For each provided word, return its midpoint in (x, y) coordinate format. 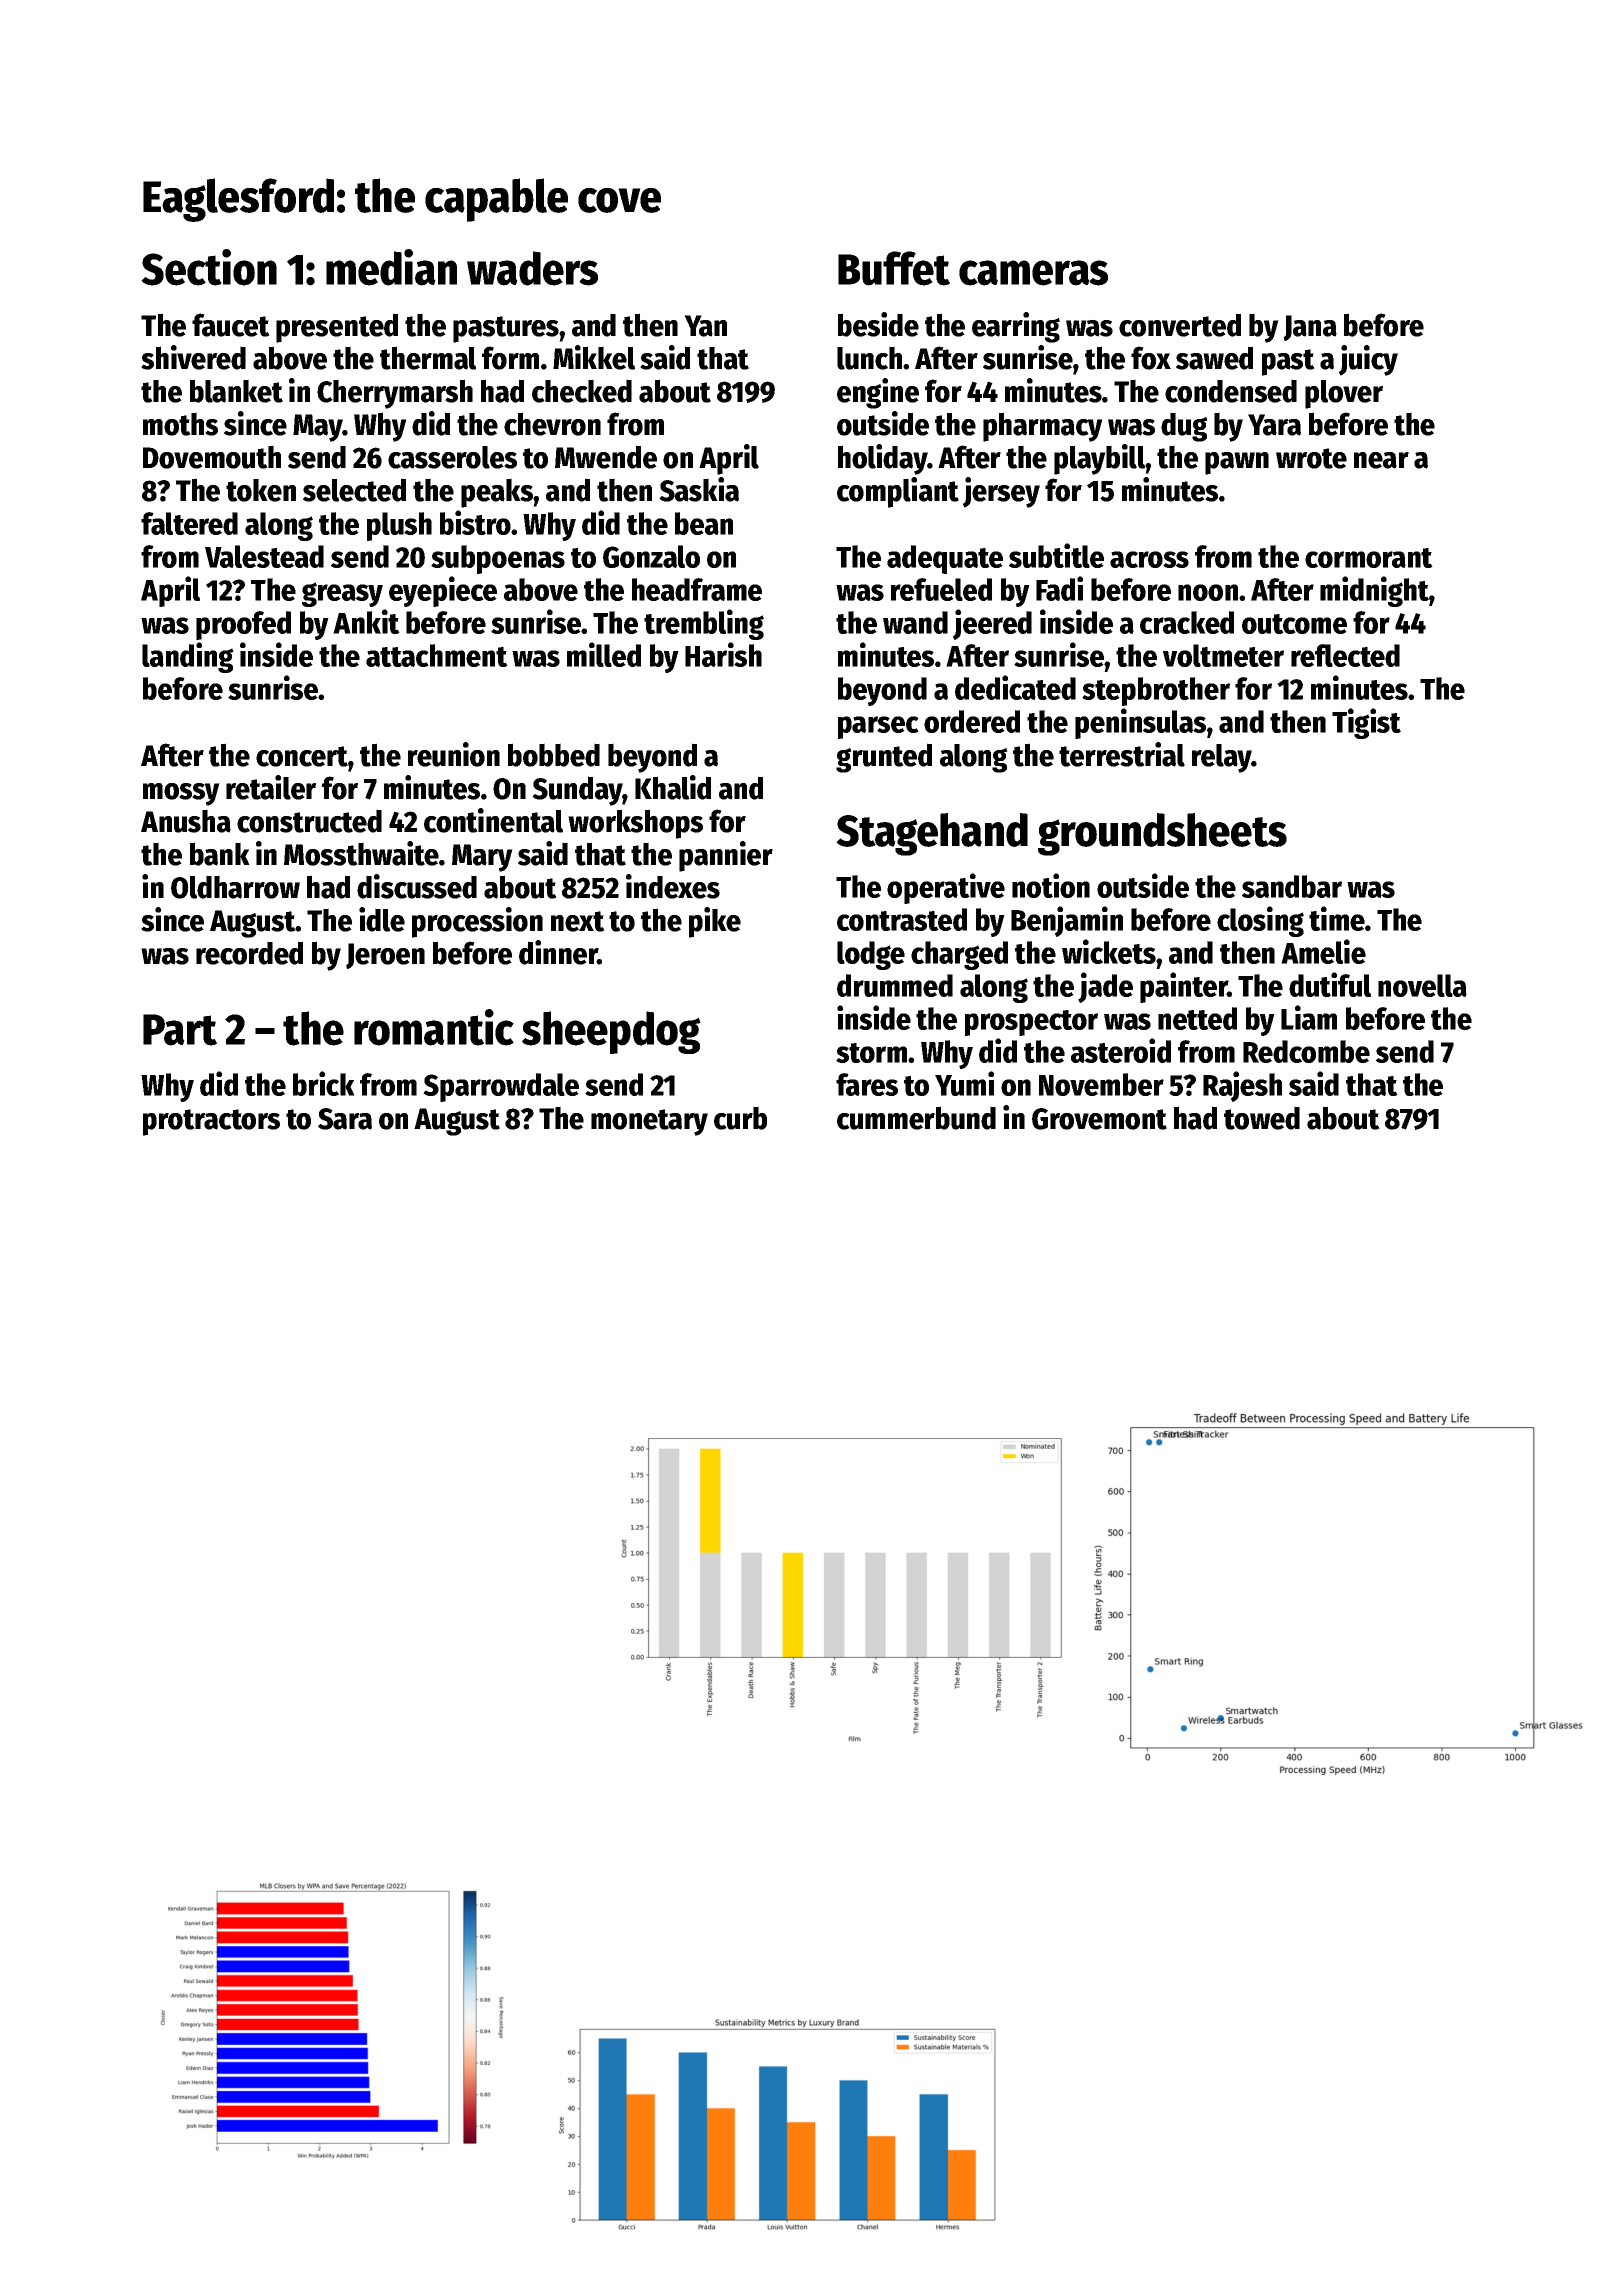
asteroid (1121, 1050)
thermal (428, 358)
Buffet (894, 268)
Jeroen (385, 956)
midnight (1374, 591)
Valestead (264, 556)
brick (324, 1083)
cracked (1187, 622)
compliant (898, 492)
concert (302, 756)
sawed (1214, 358)
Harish (723, 654)
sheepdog (611, 1032)
